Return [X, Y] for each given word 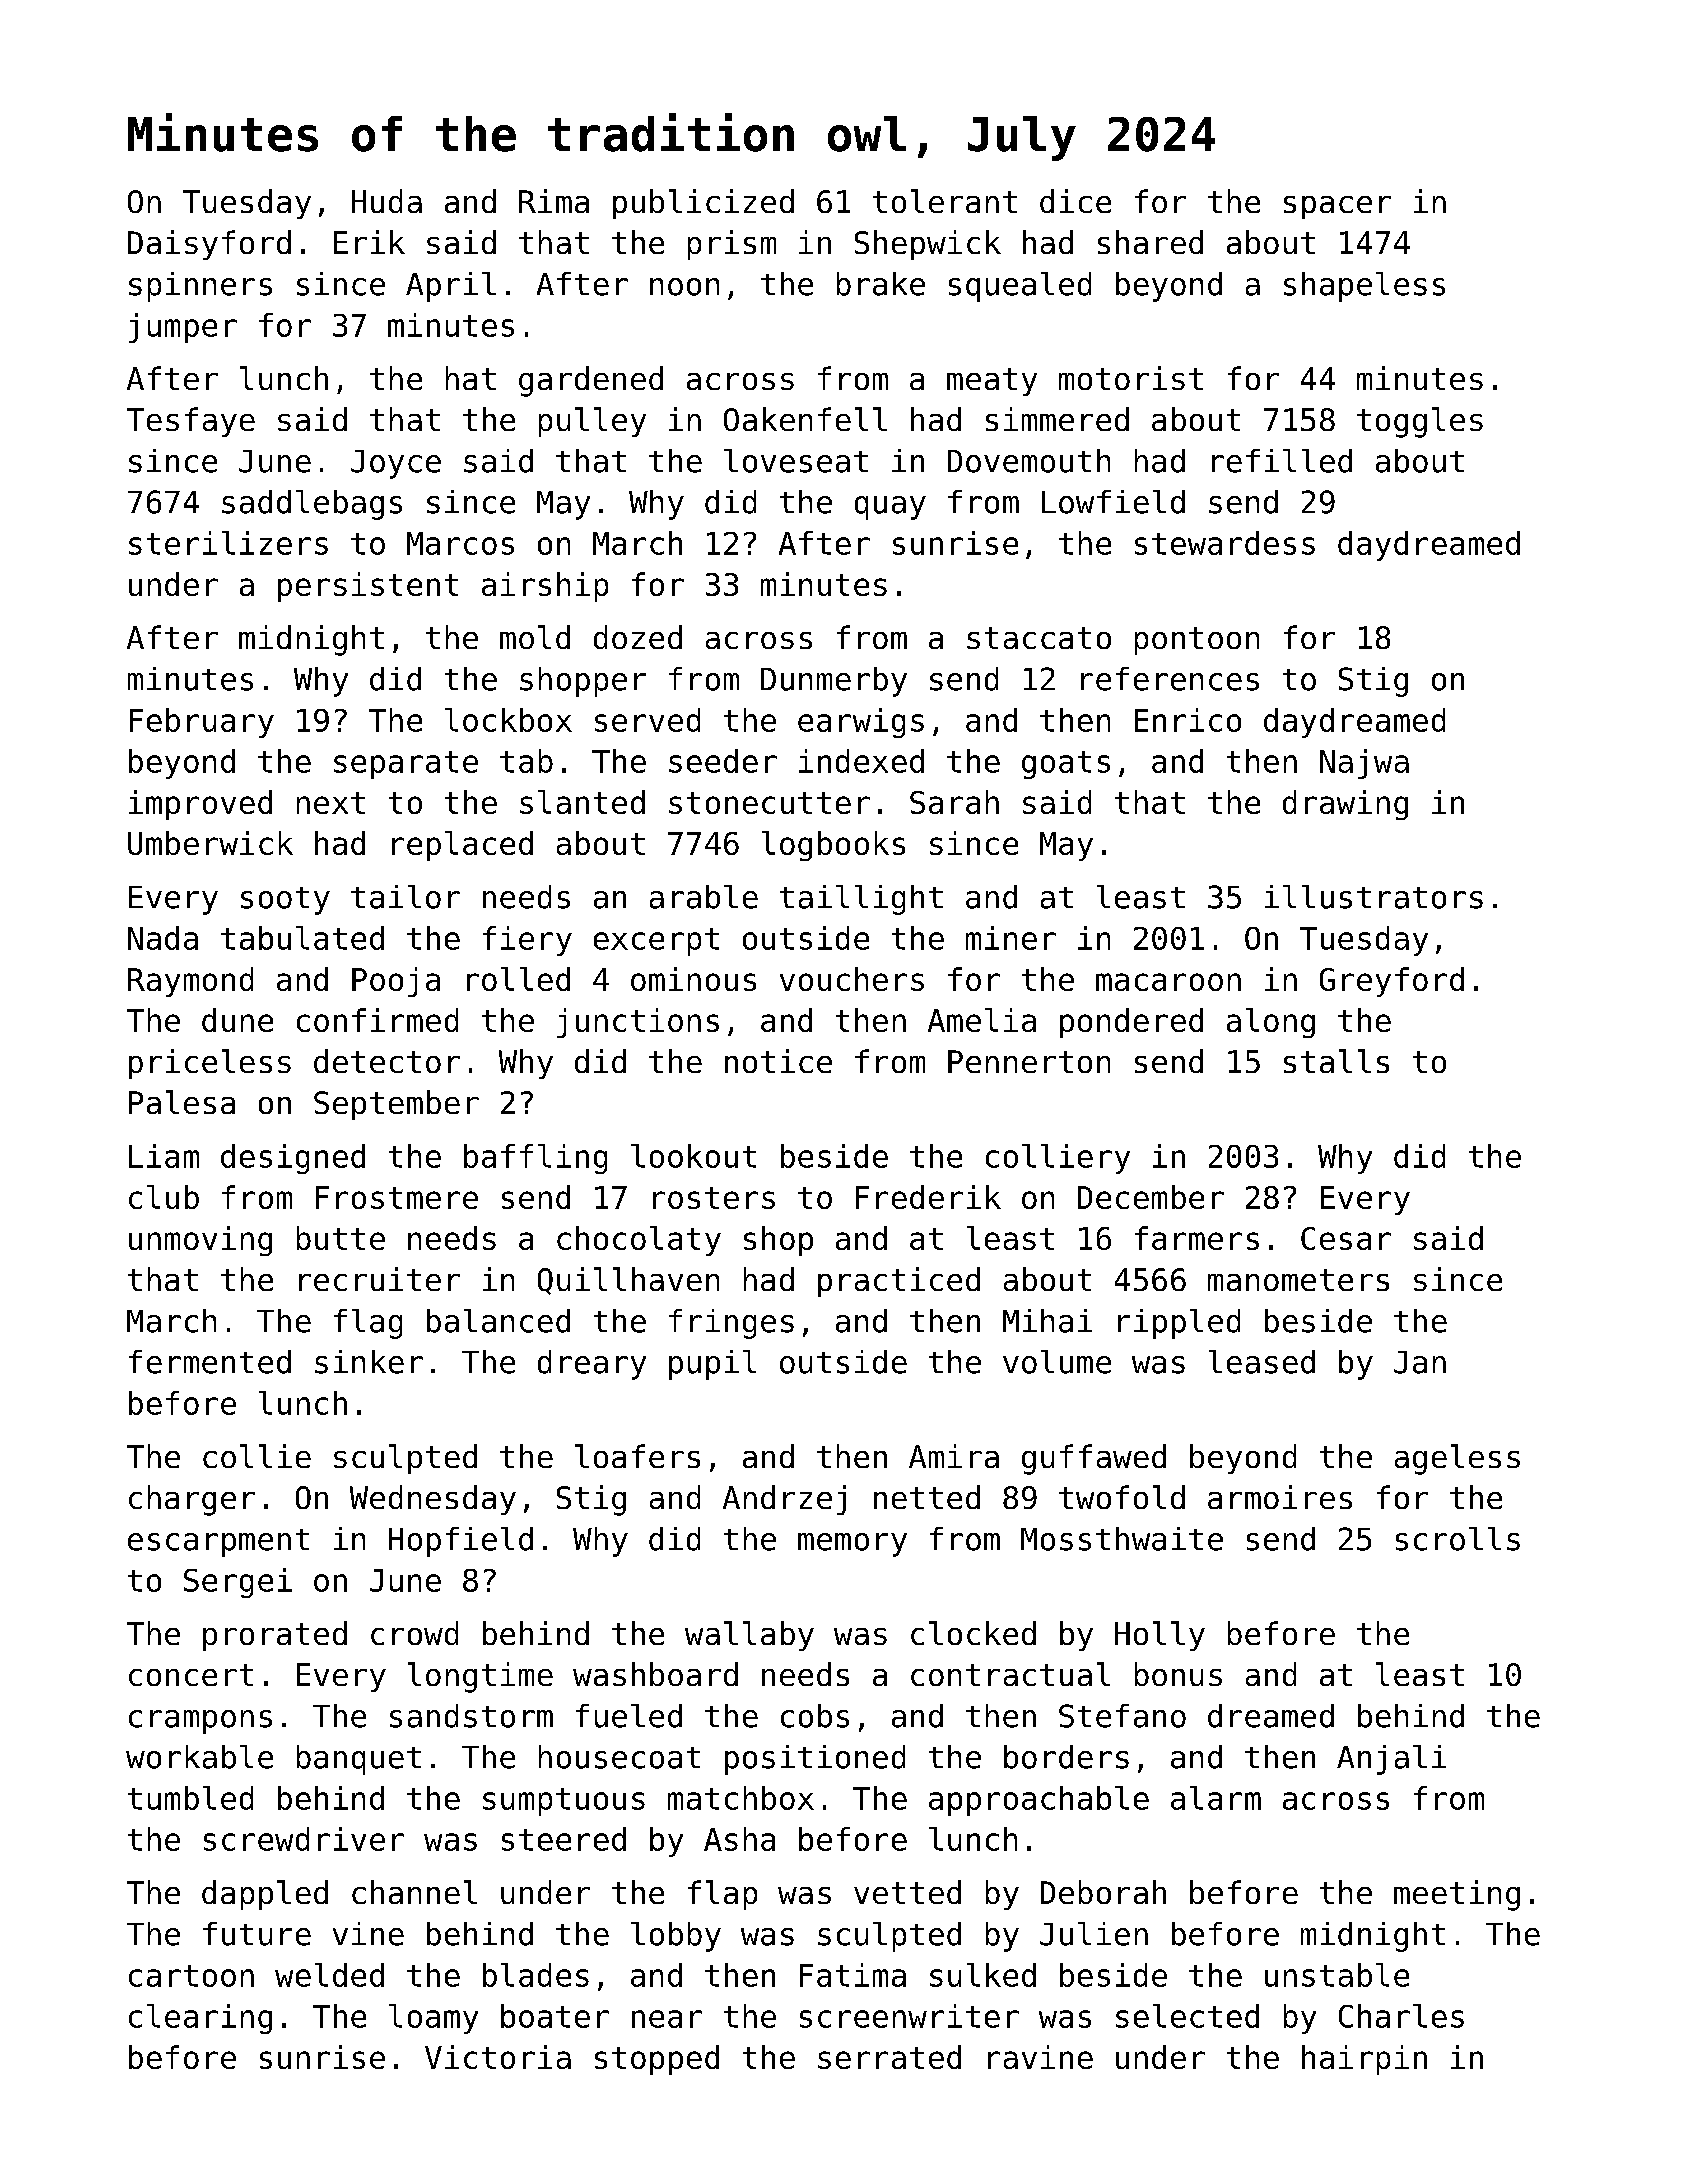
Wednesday [433, 1500]
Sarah [954, 802]
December [1151, 1197]
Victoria [498, 2057]
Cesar [1346, 1238]
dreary [592, 1365]
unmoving [200, 1241]
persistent [368, 587]
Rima [554, 201]
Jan [1420, 1362]
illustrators [1374, 897]
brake [881, 284]
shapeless [1364, 287]
